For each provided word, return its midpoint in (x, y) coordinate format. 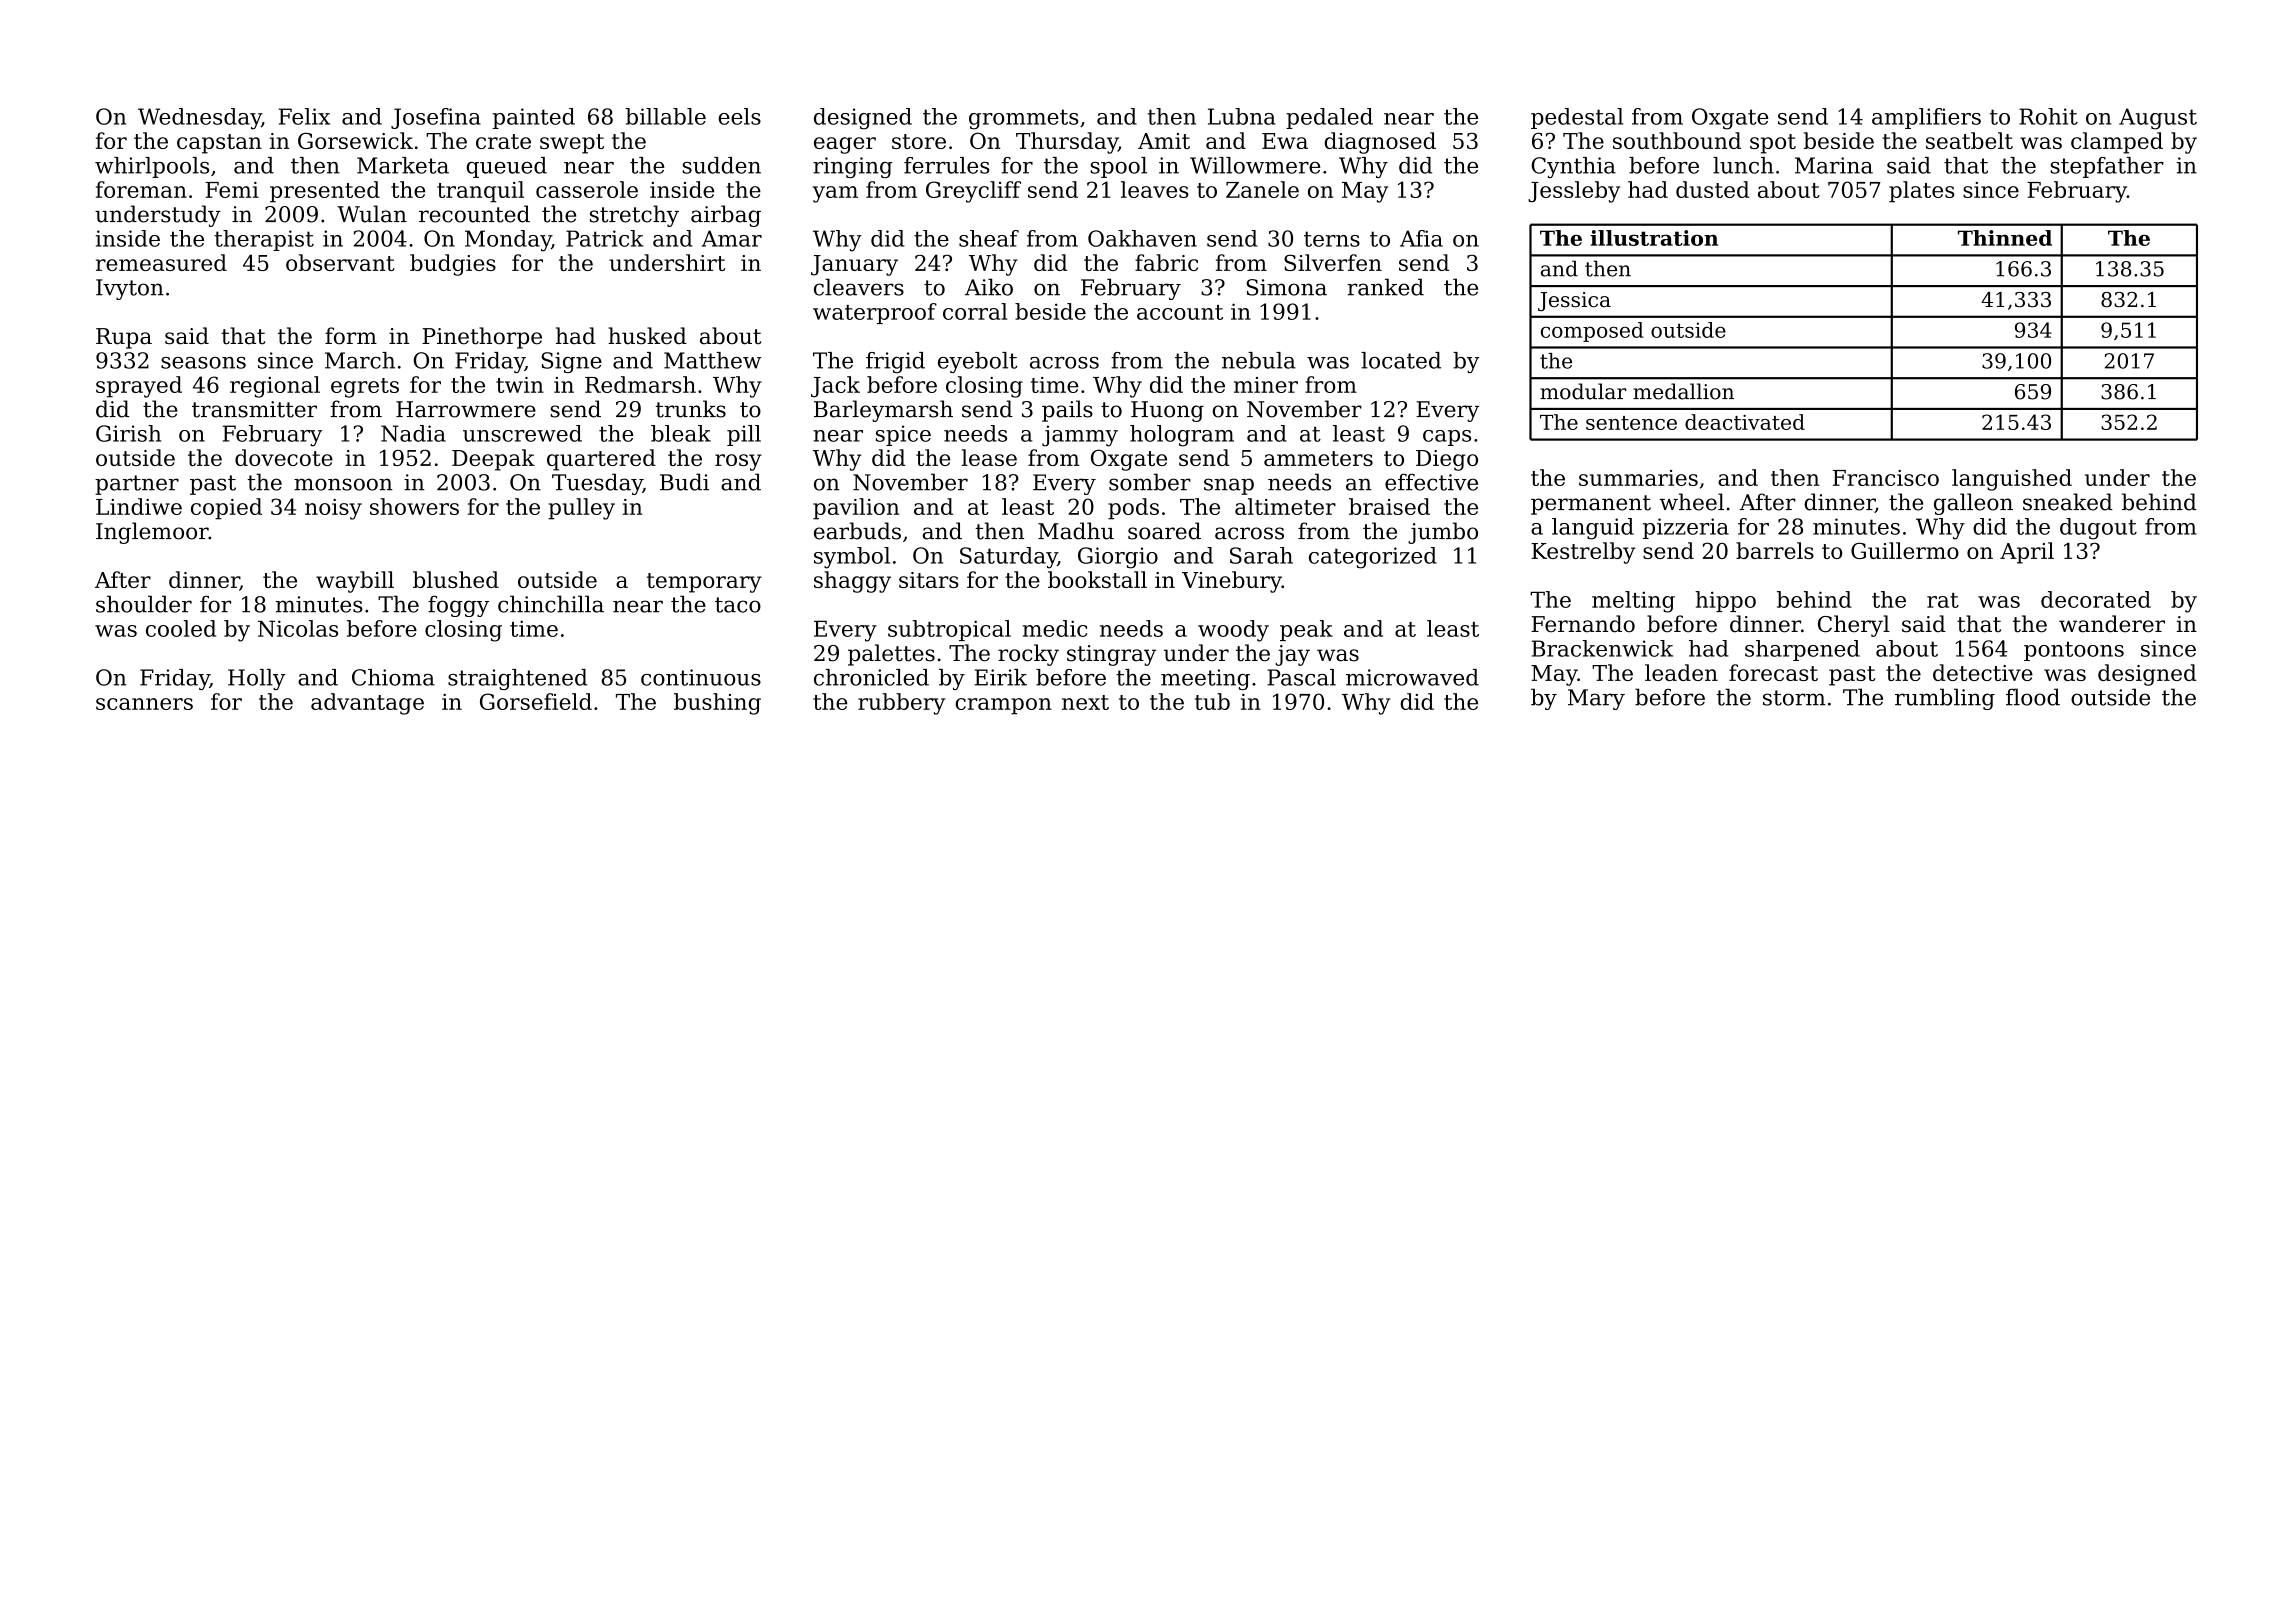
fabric (1166, 262)
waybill (355, 582)
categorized (1373, 558)
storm (1794, 698)
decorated (2096, 599)
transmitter (254, 409)
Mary (1596, 699)
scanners (144, 704)
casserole (587, 189)
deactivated (1745, 422)
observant (340, 262)
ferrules (947, 165)
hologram (1182, 436)
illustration (1654, 238)
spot (1773, 144)
